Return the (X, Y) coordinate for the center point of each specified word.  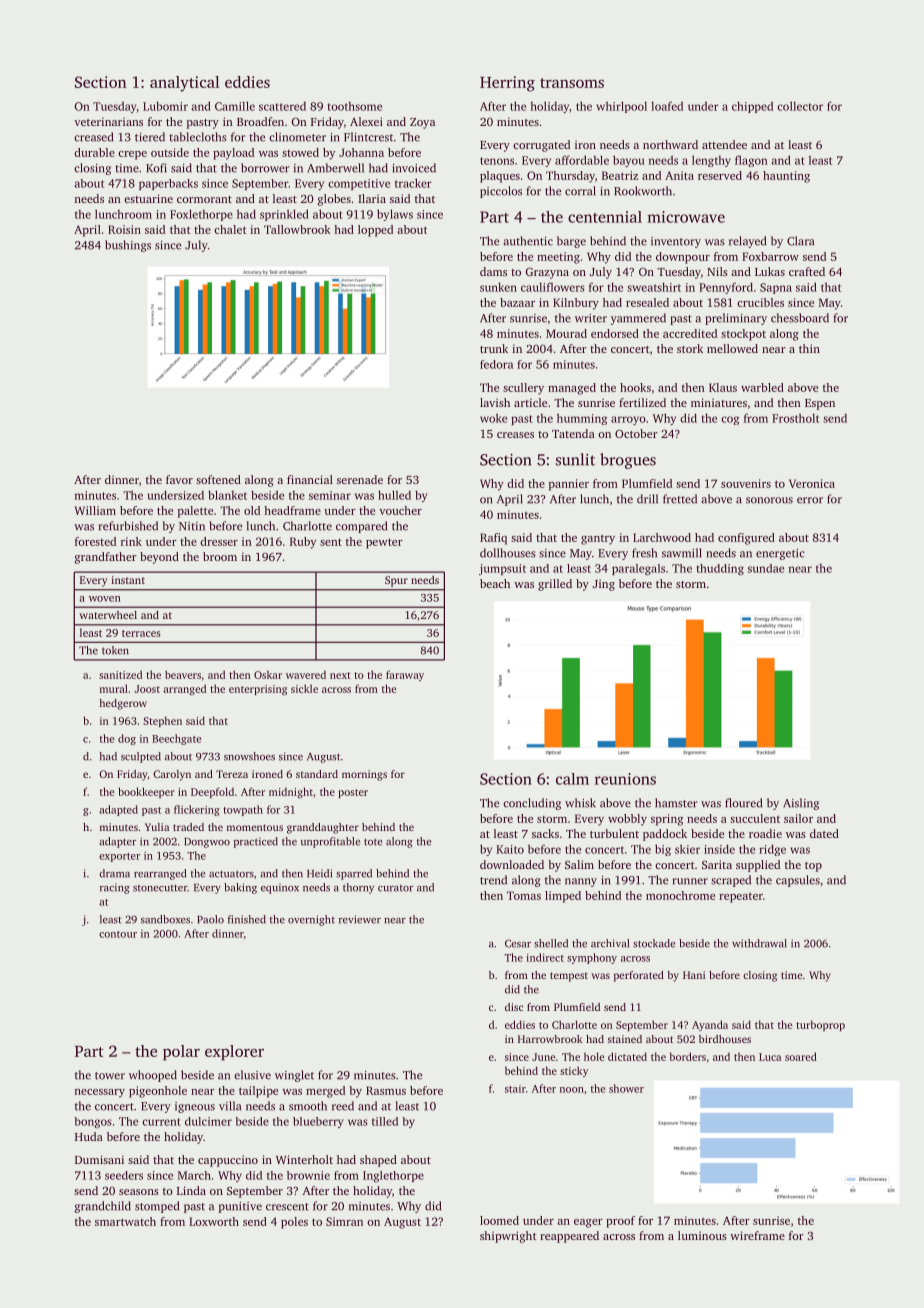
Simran (344, 1221)
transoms (572, 83)
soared (801, 1056)
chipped (752, 107)
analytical (185, 84)
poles (294, 1223)
